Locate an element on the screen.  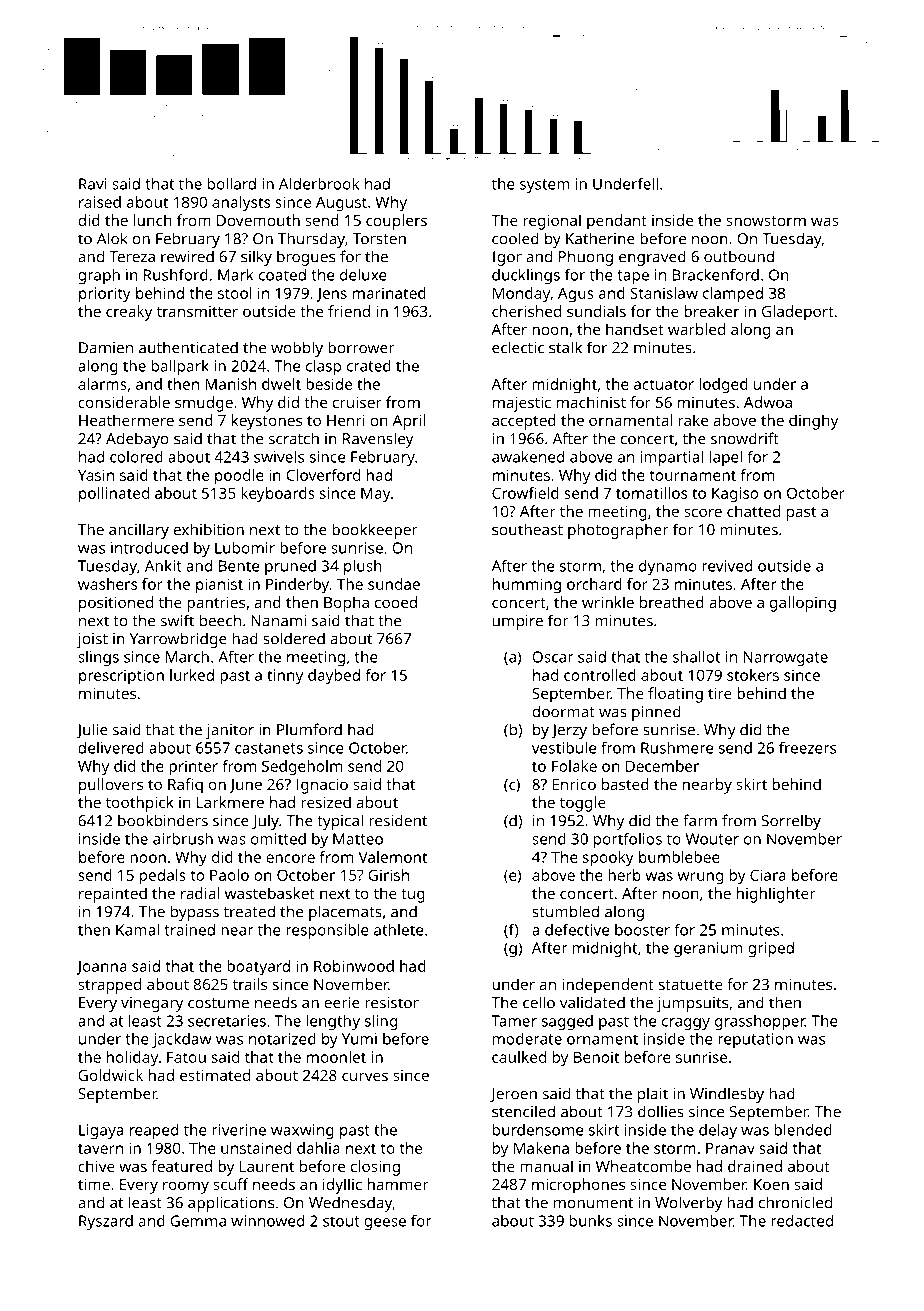
Stanislaw is located at coordinates (664, 293).
